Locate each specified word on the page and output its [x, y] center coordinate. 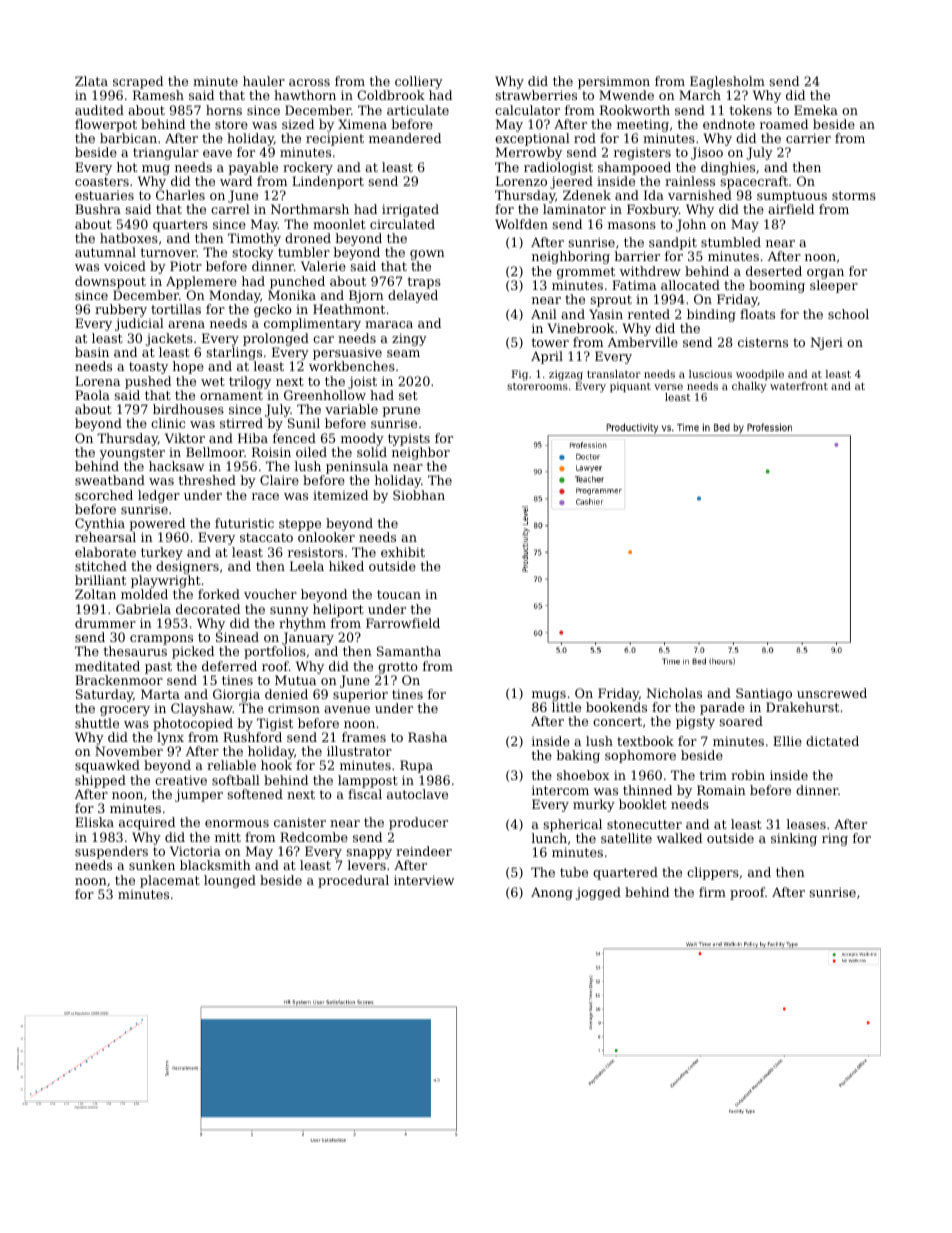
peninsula [357, 467]
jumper [199, 795]
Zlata [91, 81]
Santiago [764, 694]
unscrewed [832, 693]
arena [186, 324]
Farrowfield [403, 623]
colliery [419, 82]
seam [403, 353]
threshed [207, 480]
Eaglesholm [727, 82]
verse [668, 387]
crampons [161, 640]
